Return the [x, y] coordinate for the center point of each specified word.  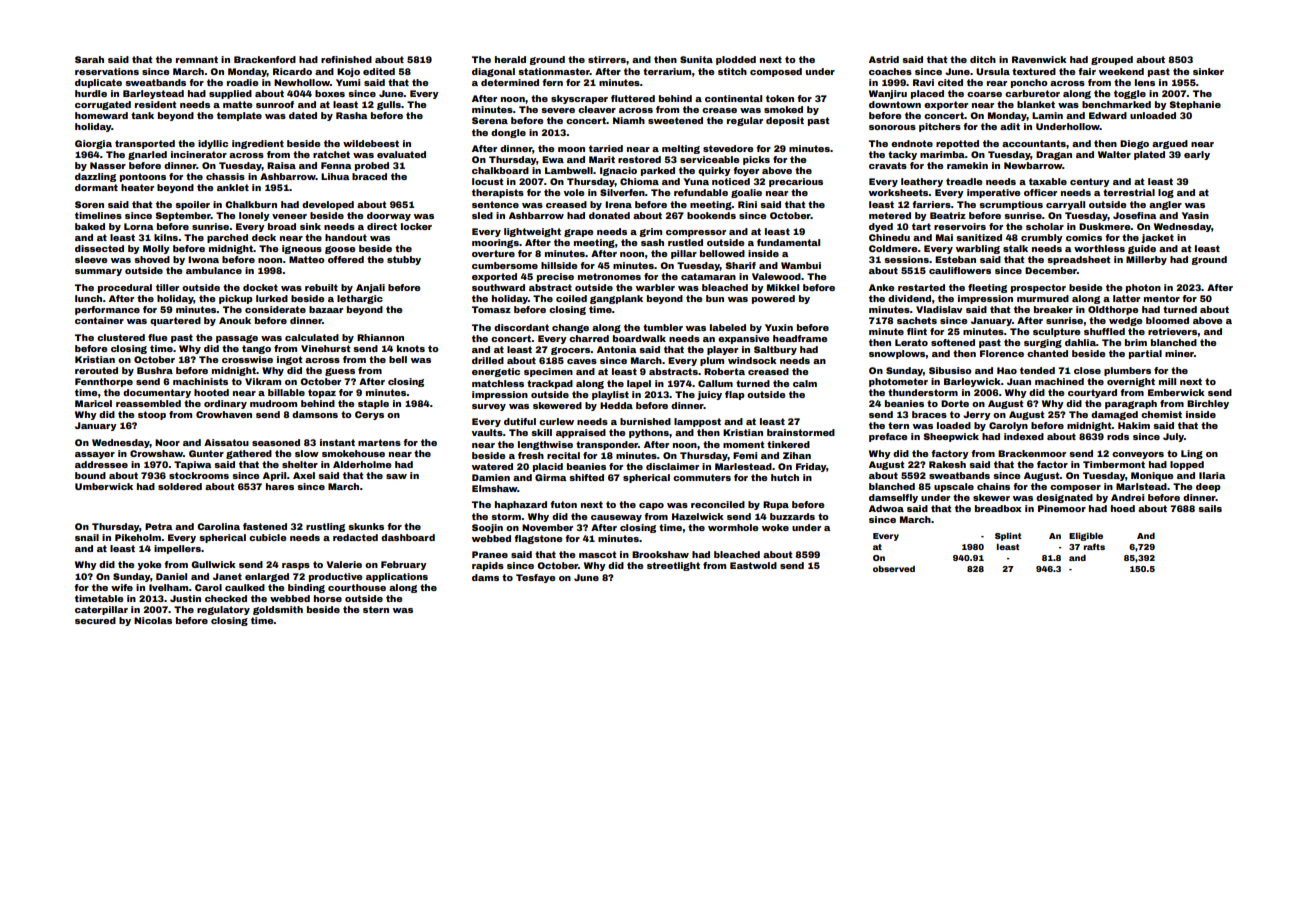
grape [578, 233]
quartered [175, 321]
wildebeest [371, 143]
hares [280, 486]
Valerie [344, 564]
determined [510, 82]
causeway [616, 518]
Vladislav [939, 309]
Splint [1008, 537]
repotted [957, 144]
